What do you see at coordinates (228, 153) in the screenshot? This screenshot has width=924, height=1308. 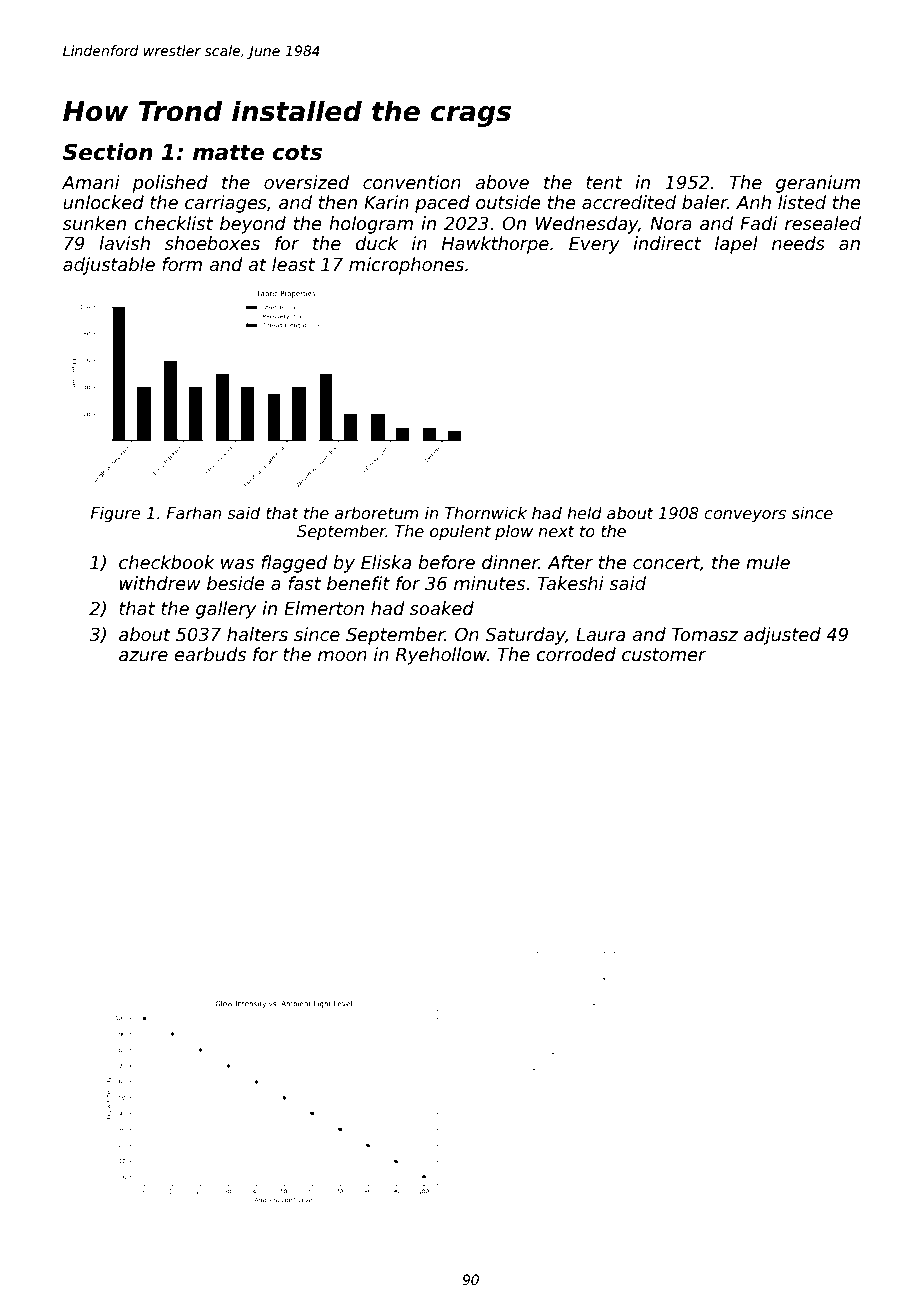 I see `matte` at bounding box center [228, 153].
